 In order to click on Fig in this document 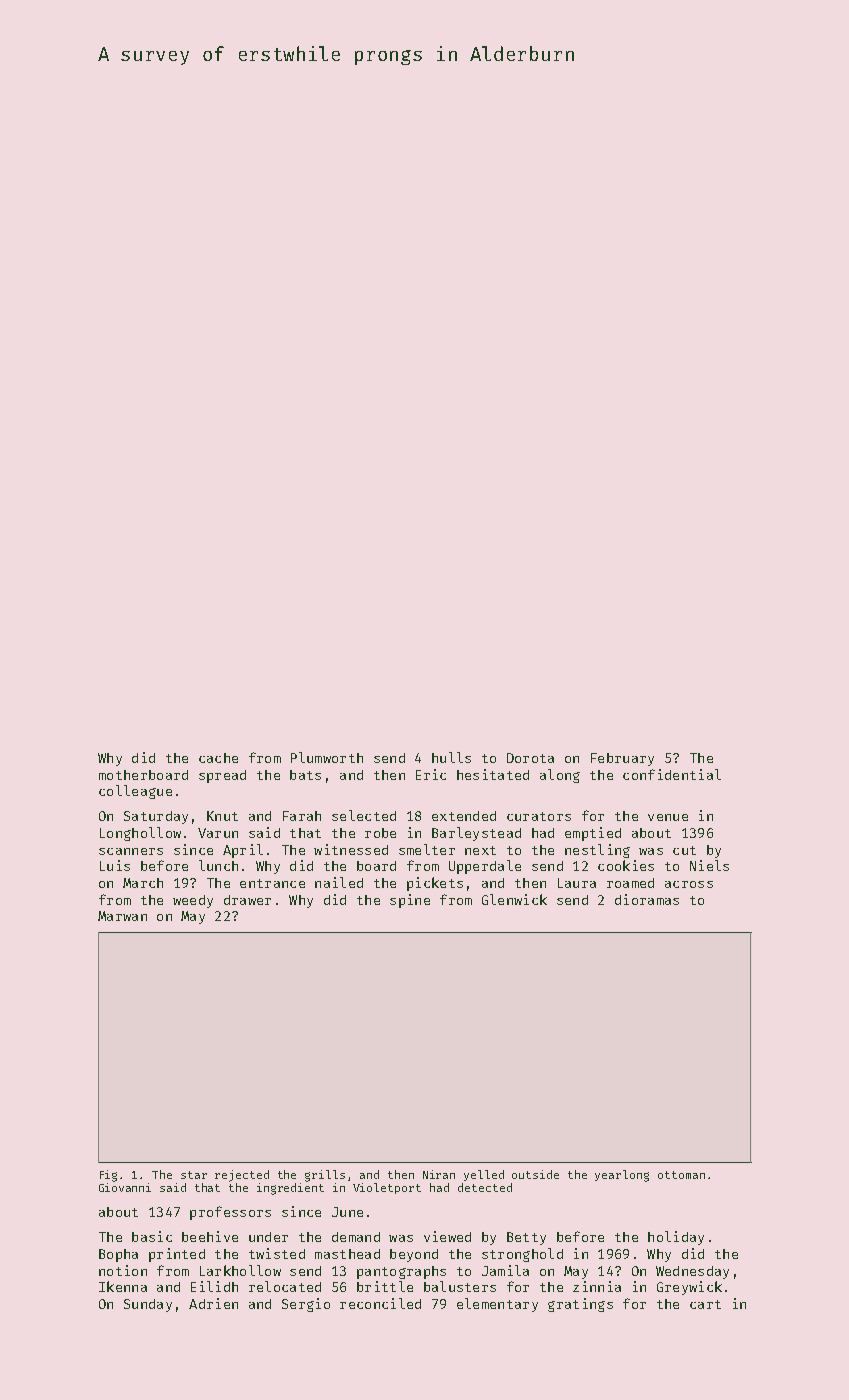, I will do `click(108, 1176)`.
